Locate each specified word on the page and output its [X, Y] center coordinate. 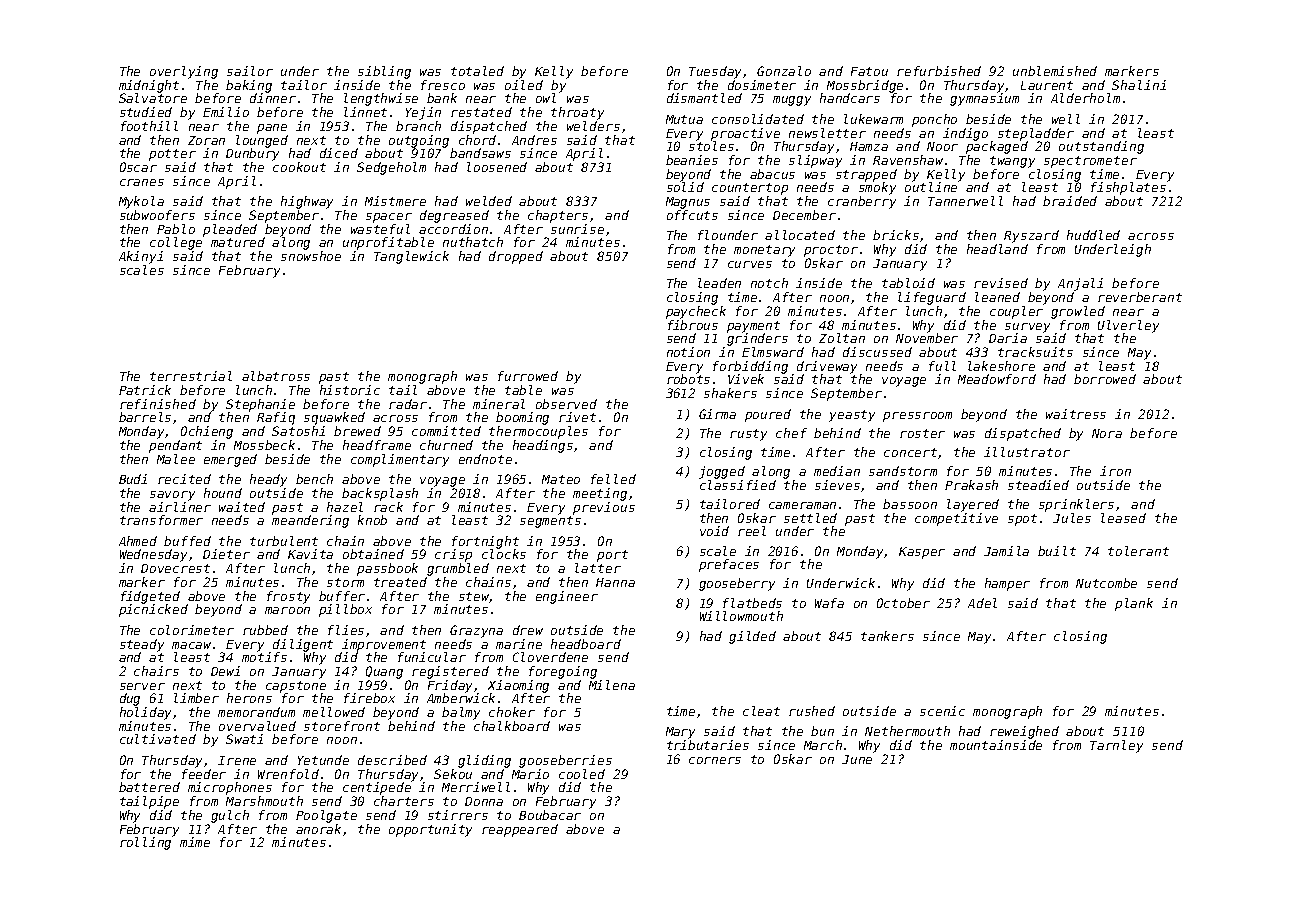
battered [149, 787]
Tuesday [716, 72]
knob [372, 520]
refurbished [939, 71]
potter [172, 155]
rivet [577, 417]
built [1057, 551]
